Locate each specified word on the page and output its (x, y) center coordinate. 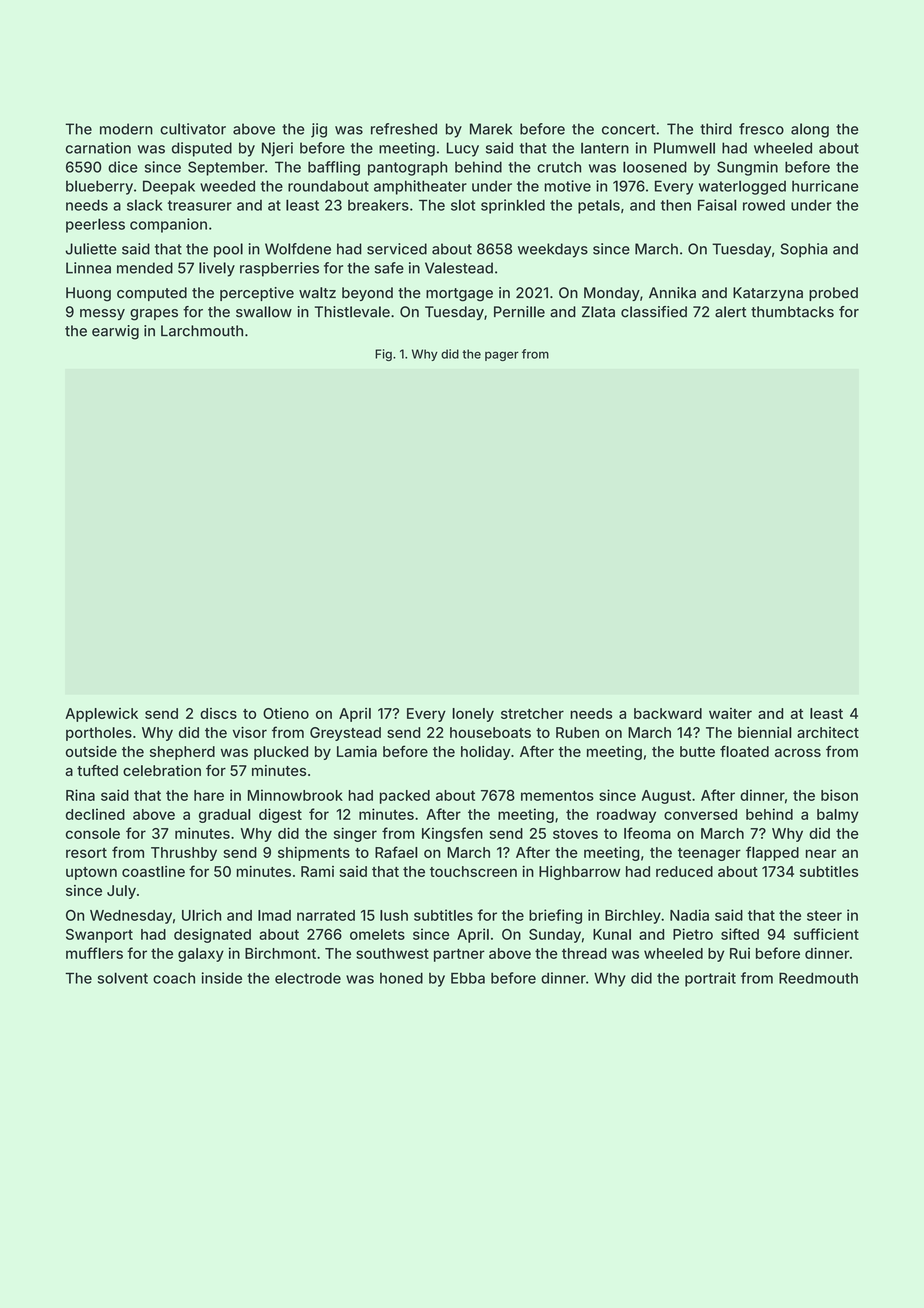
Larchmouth (202, 331)
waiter (730, 713)
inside (222, 978)
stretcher (532, 713)
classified (654, 312)
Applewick (101, 715)
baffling (334, 168)
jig (319, 130)
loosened (655, 167)
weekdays (553, 250)
